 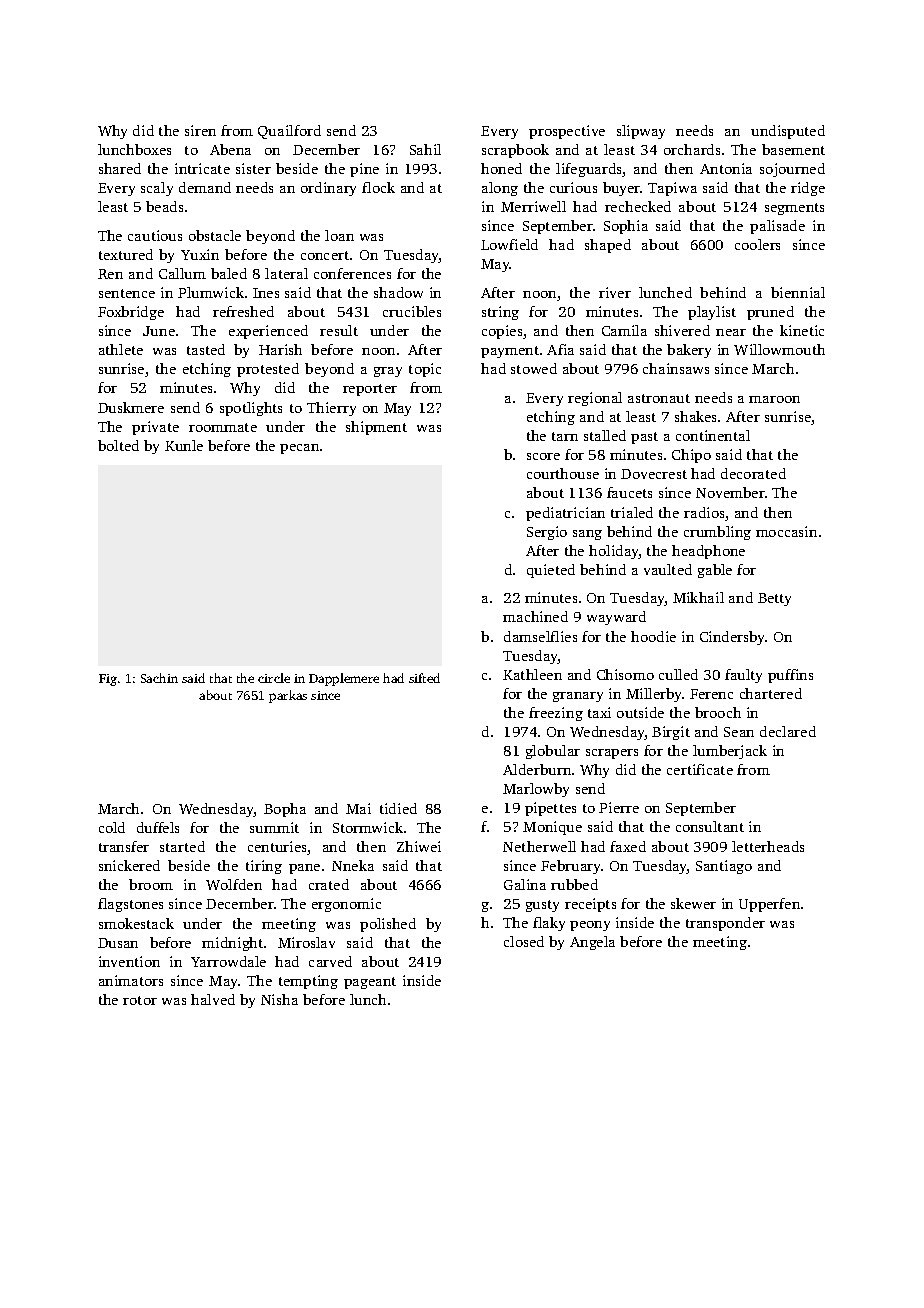 I want to click on siren, so click(x=200, y=130).
